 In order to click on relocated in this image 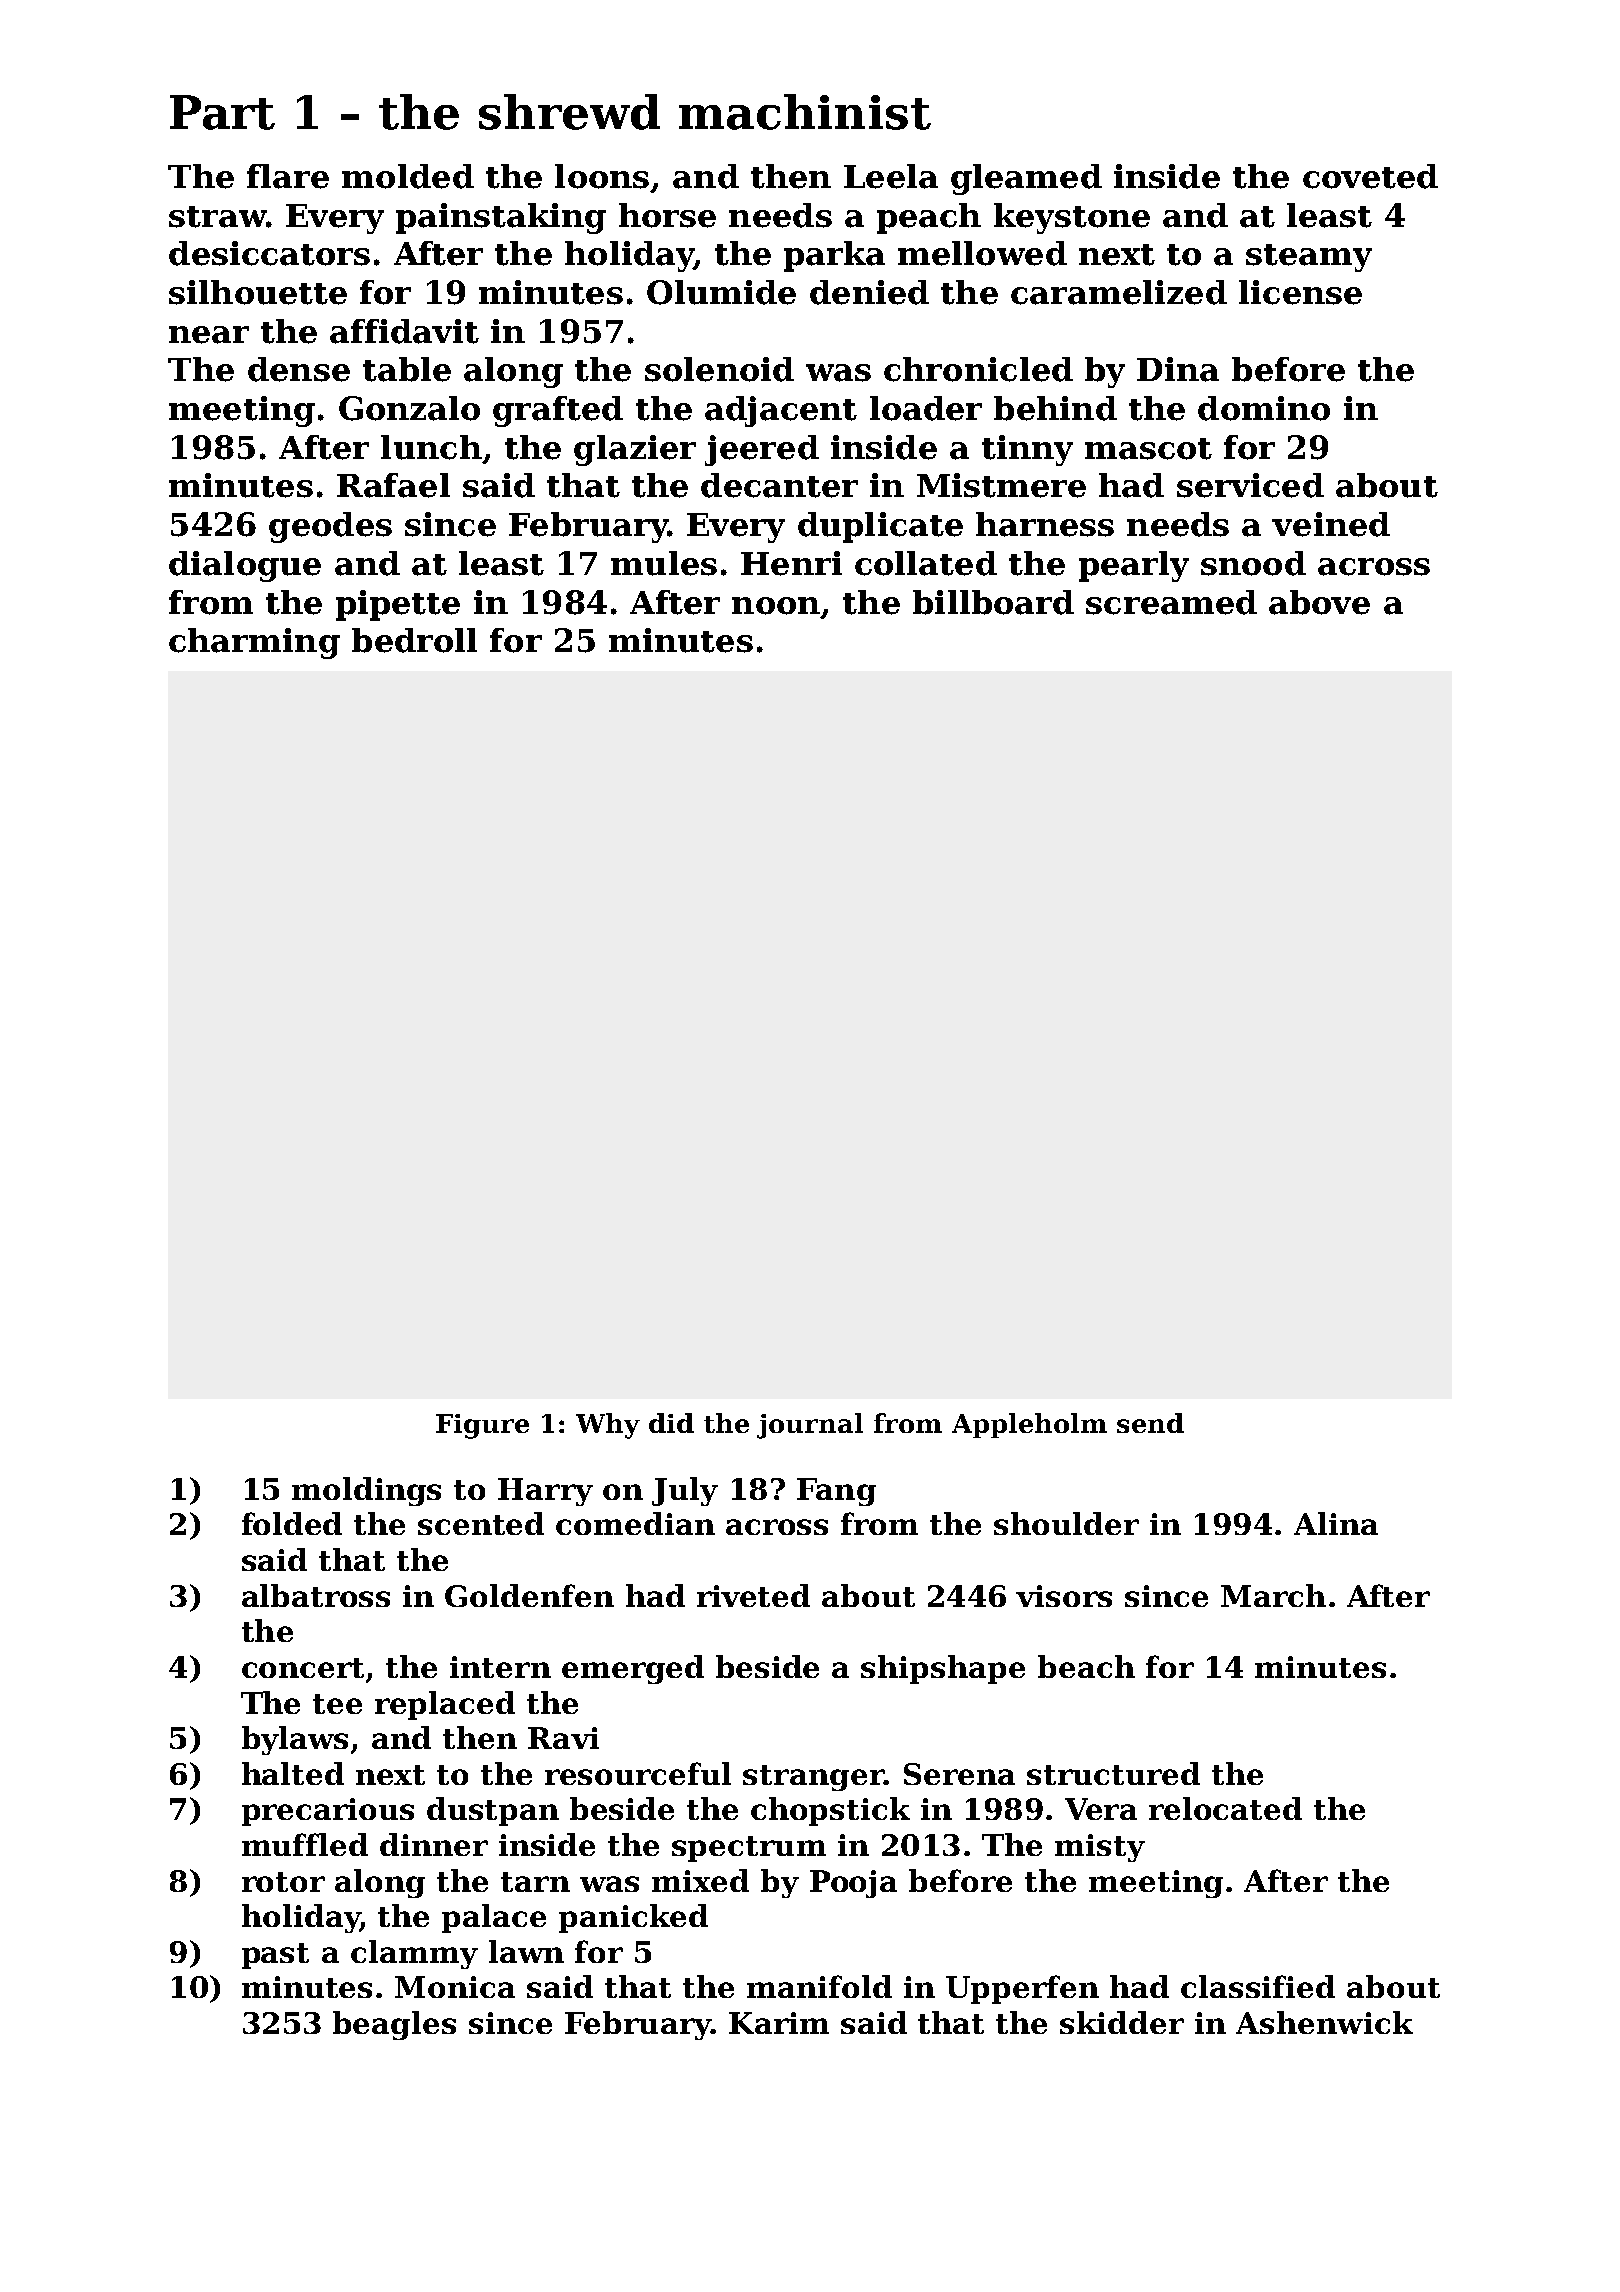, I will do `click(1225, 1808)`.
